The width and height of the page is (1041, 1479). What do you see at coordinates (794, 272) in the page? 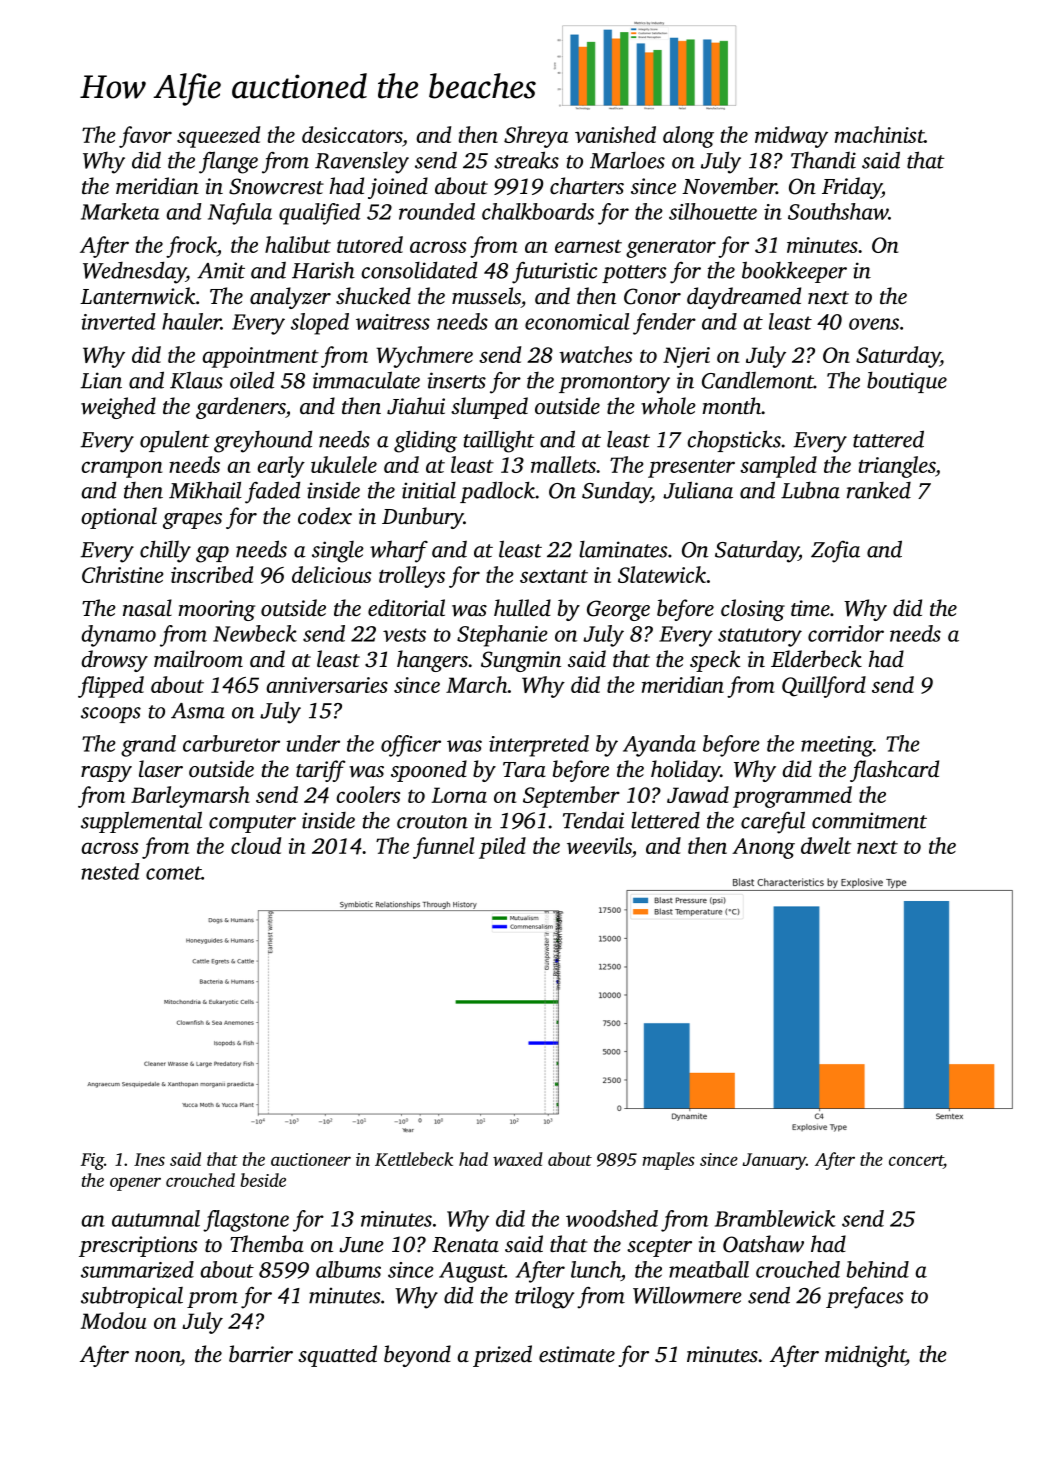
I see `bookkeeper` at bounding box center [794, 272].
